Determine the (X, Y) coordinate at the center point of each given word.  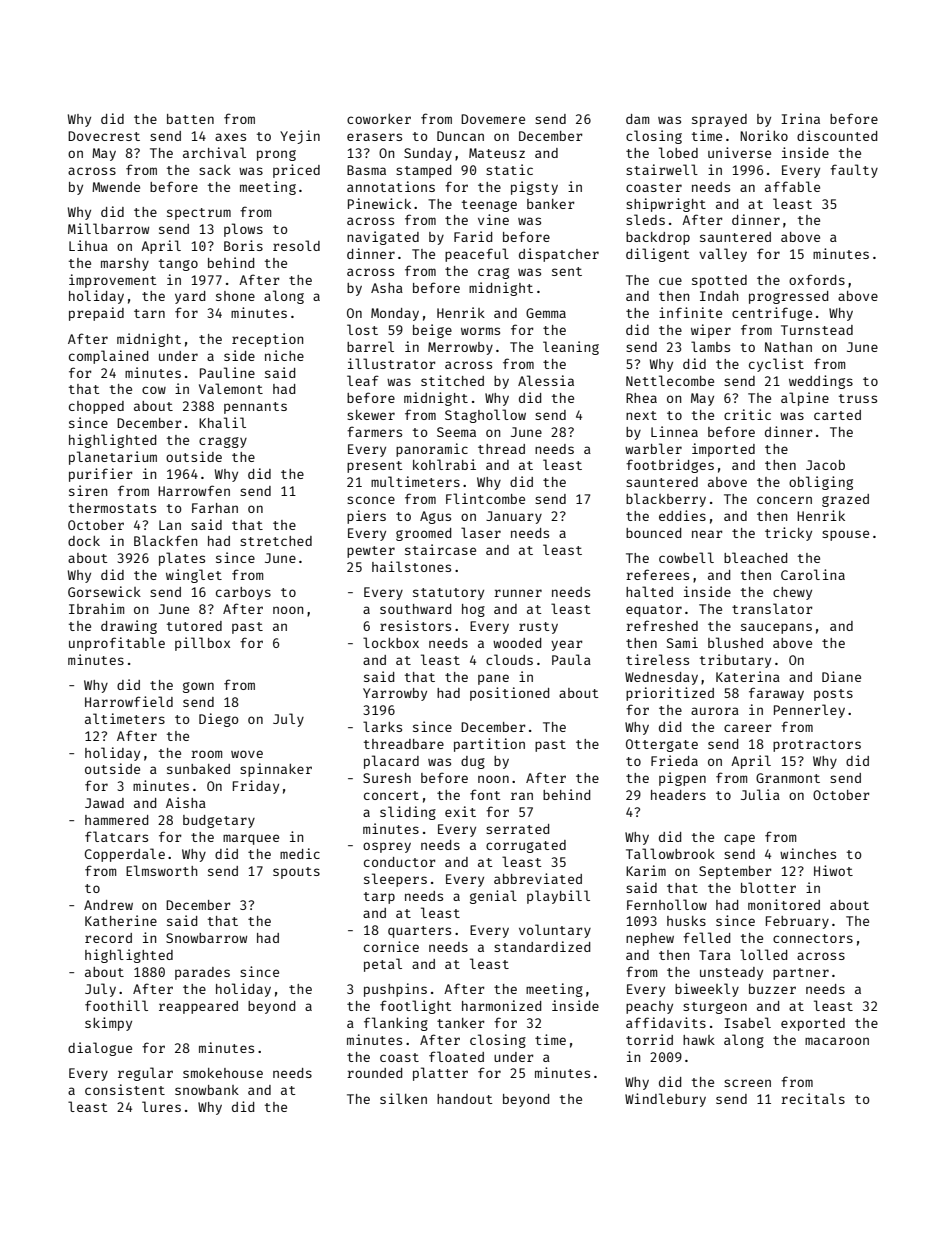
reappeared (198, 1007)
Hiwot (833, 870)
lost (362, 329)
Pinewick (379, 203)
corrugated (526, 846)
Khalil (222, 422)
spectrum (199, 214)
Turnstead (817, 330)
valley (723, 255)
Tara (715, 955)
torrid (649, 1039)
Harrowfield (129, 701)
